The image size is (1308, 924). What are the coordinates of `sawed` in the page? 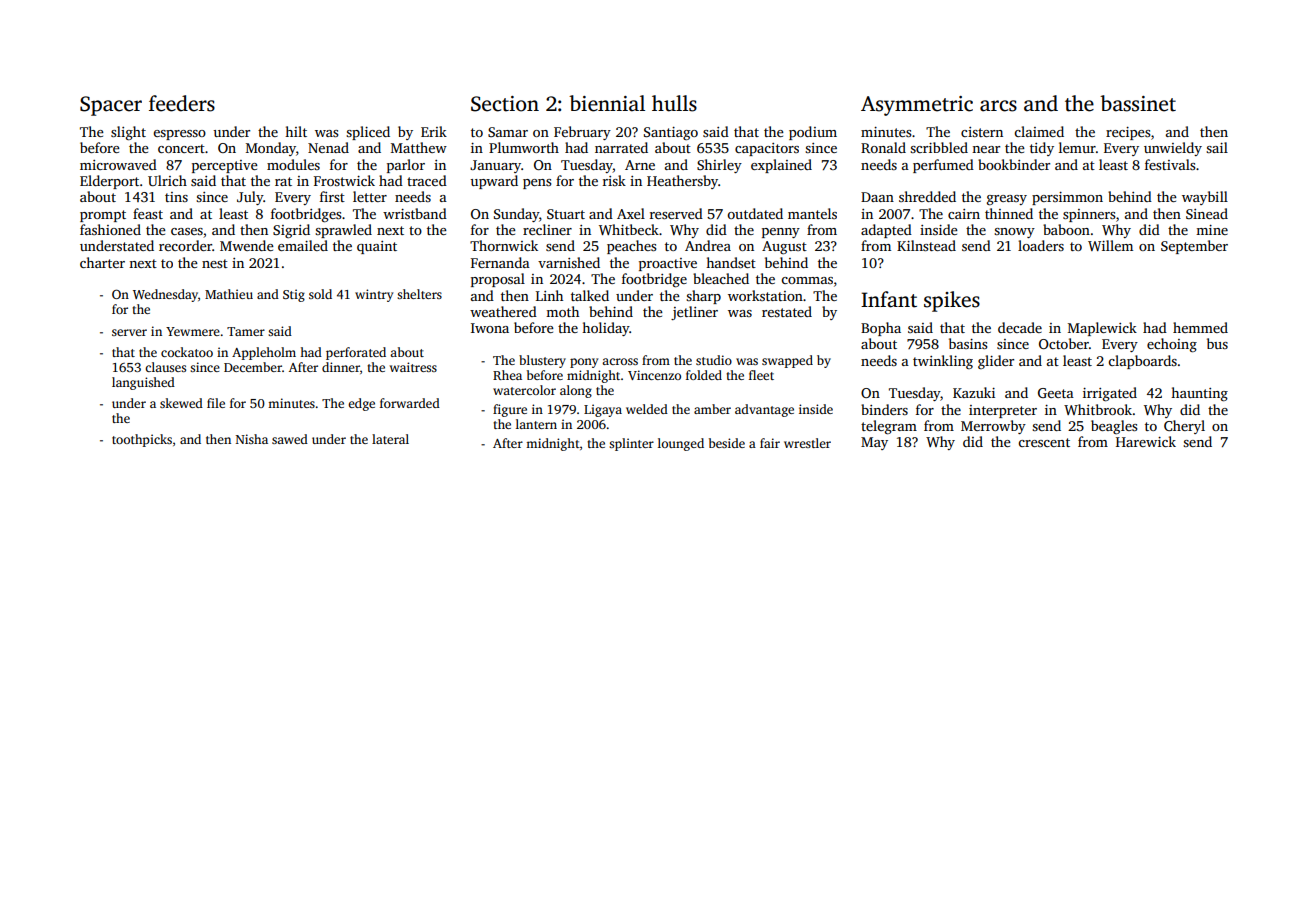 It's located at (290, 439).
